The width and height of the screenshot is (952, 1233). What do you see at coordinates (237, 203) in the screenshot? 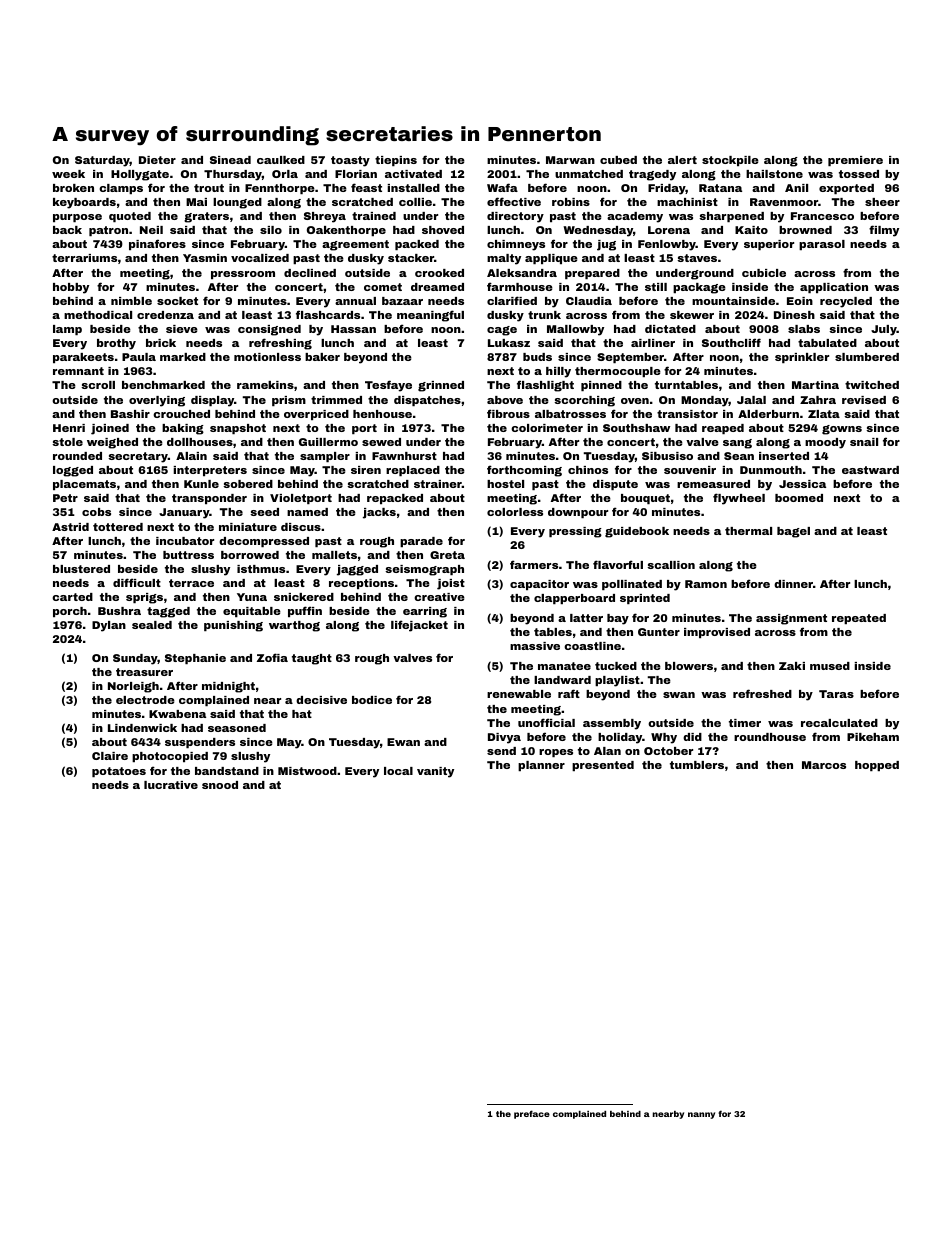
I see `lounged` at bounding box center [237, 203].
